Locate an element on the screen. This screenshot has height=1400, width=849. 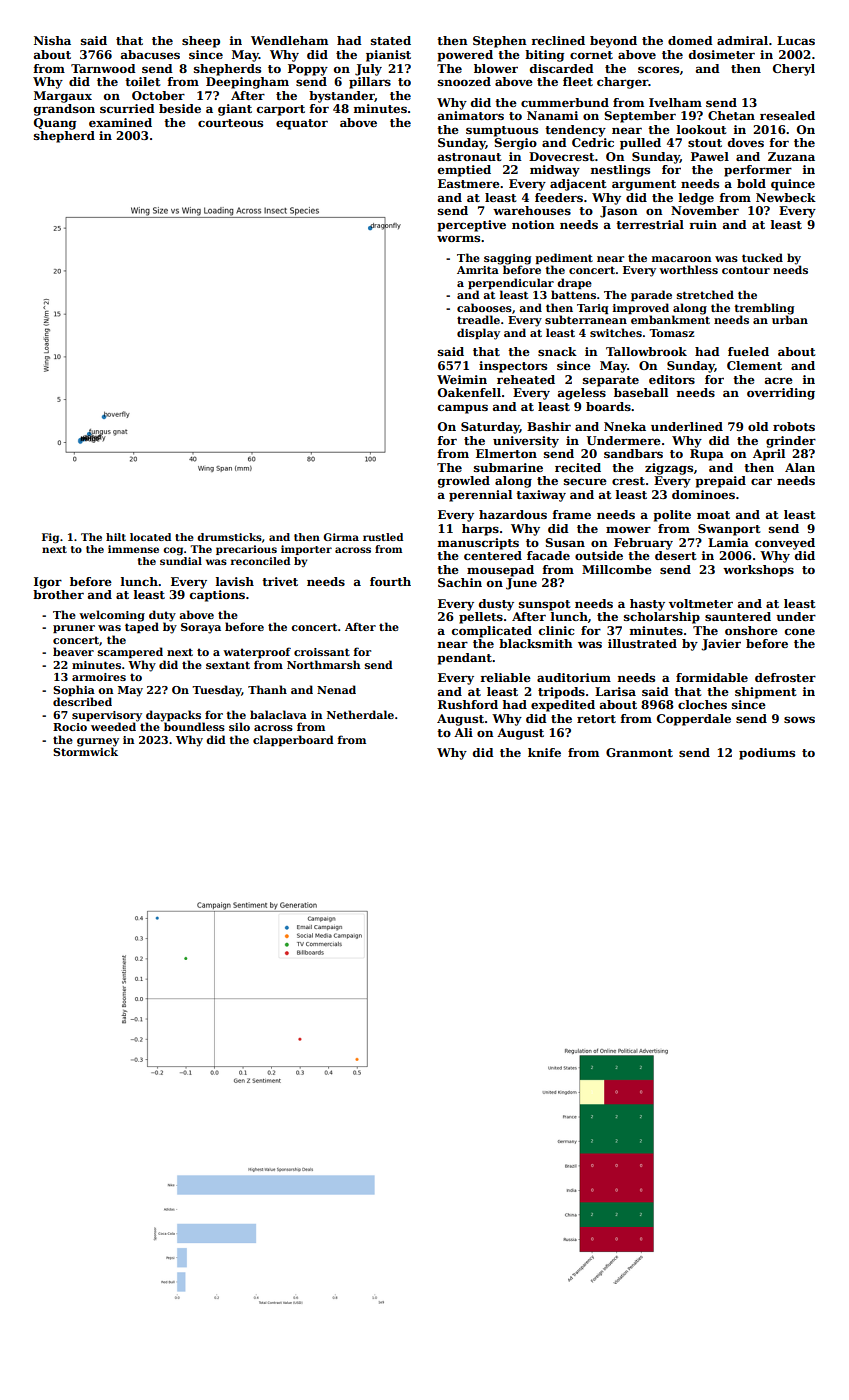
growled is located at coordinates (464, 482).
